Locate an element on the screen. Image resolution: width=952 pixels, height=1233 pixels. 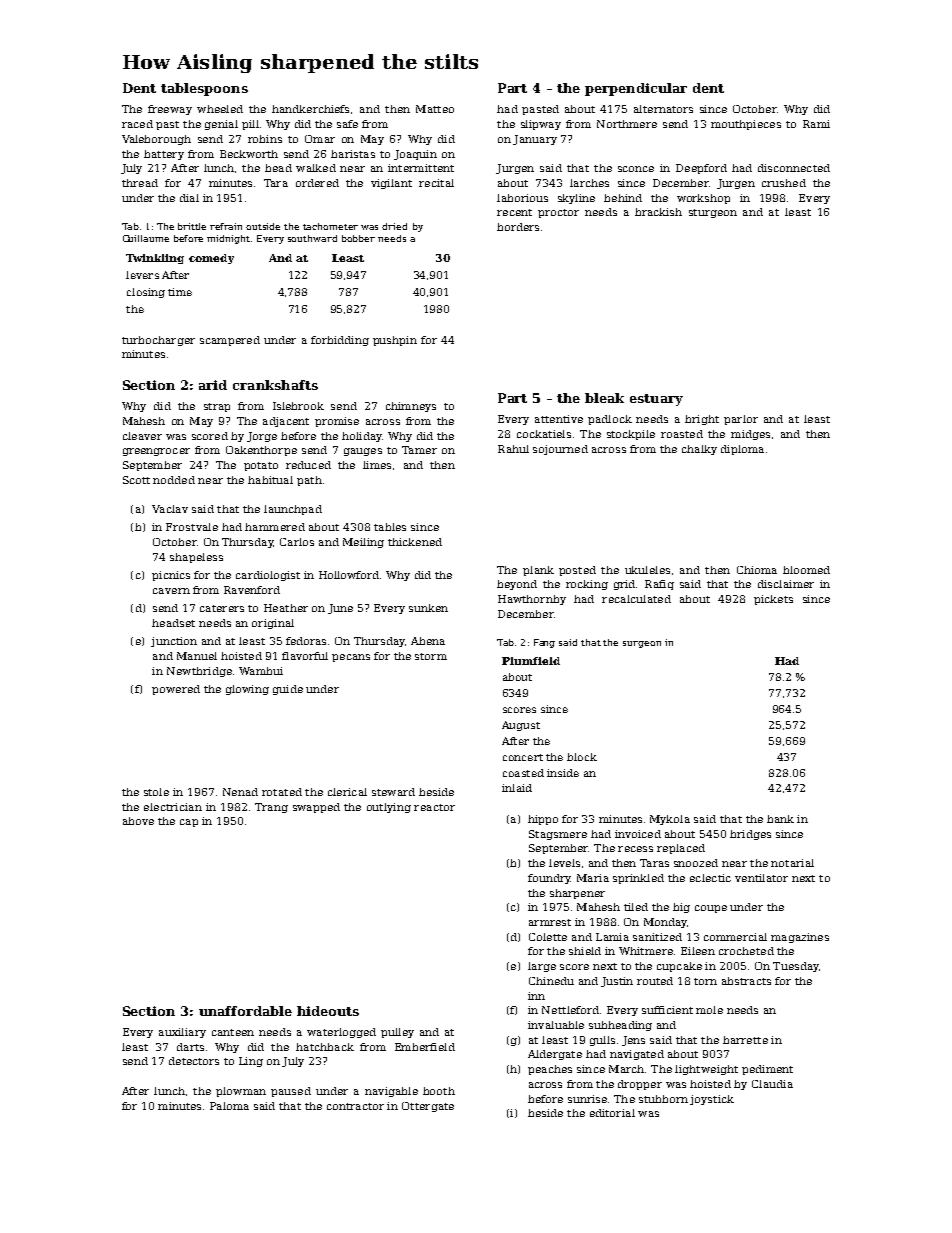
safe is located at coordinates (347, 124).
